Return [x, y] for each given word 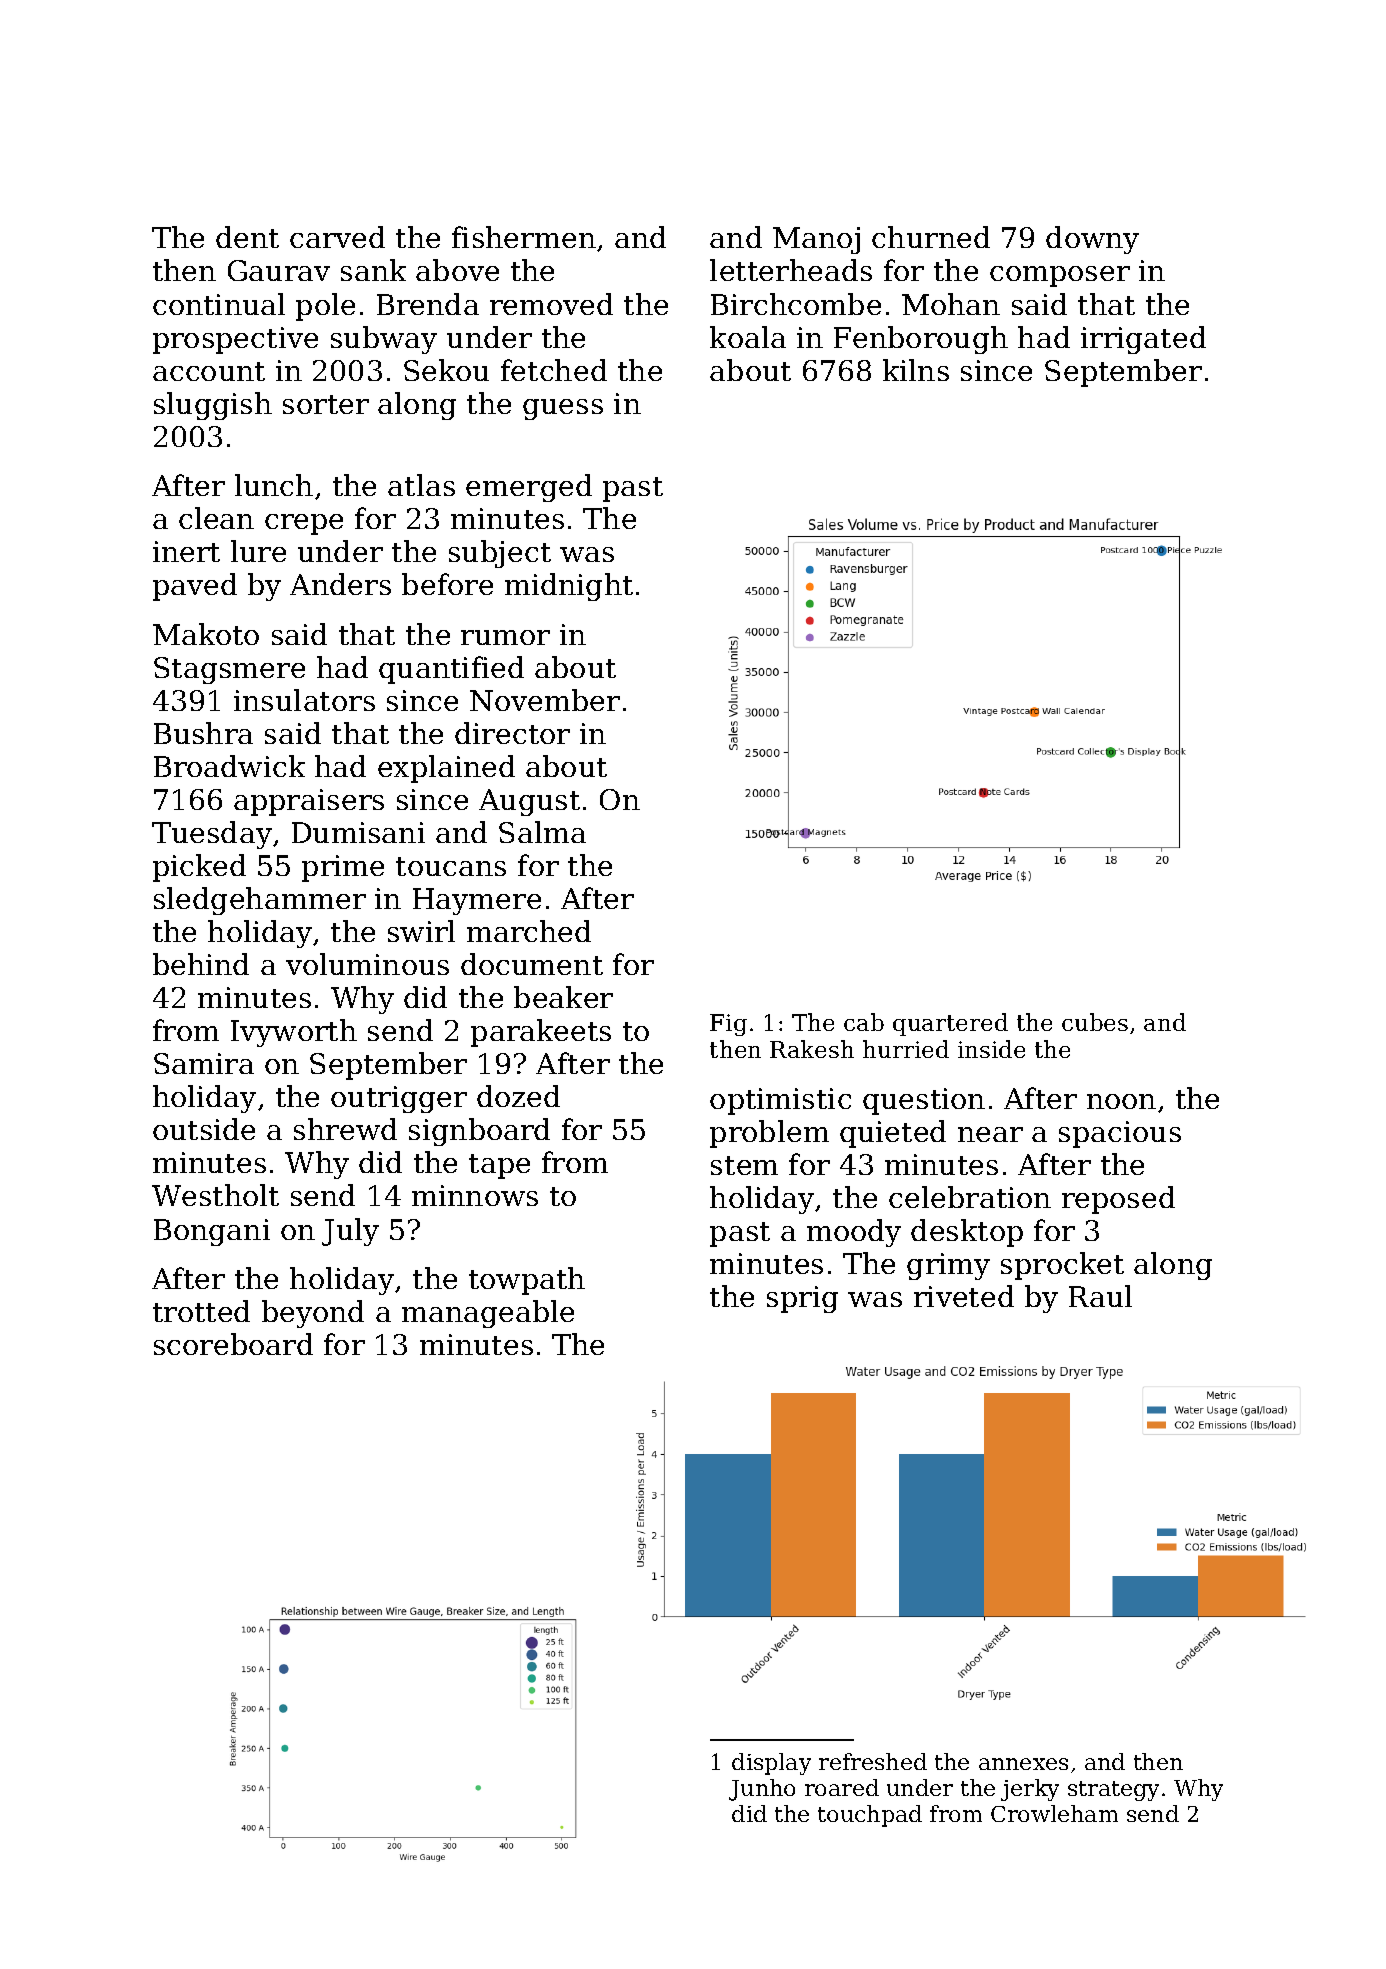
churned [931, 237]
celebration [970, 1197]
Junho [762, 1790]
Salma [542, 832]
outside [204, 1129]
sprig [802, 1299]
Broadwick [229, 766]
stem [744, 1165]
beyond [313, 1314]
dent [247, 237]
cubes [1095, 1022]
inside [991, 1049]
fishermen [524, 237]
